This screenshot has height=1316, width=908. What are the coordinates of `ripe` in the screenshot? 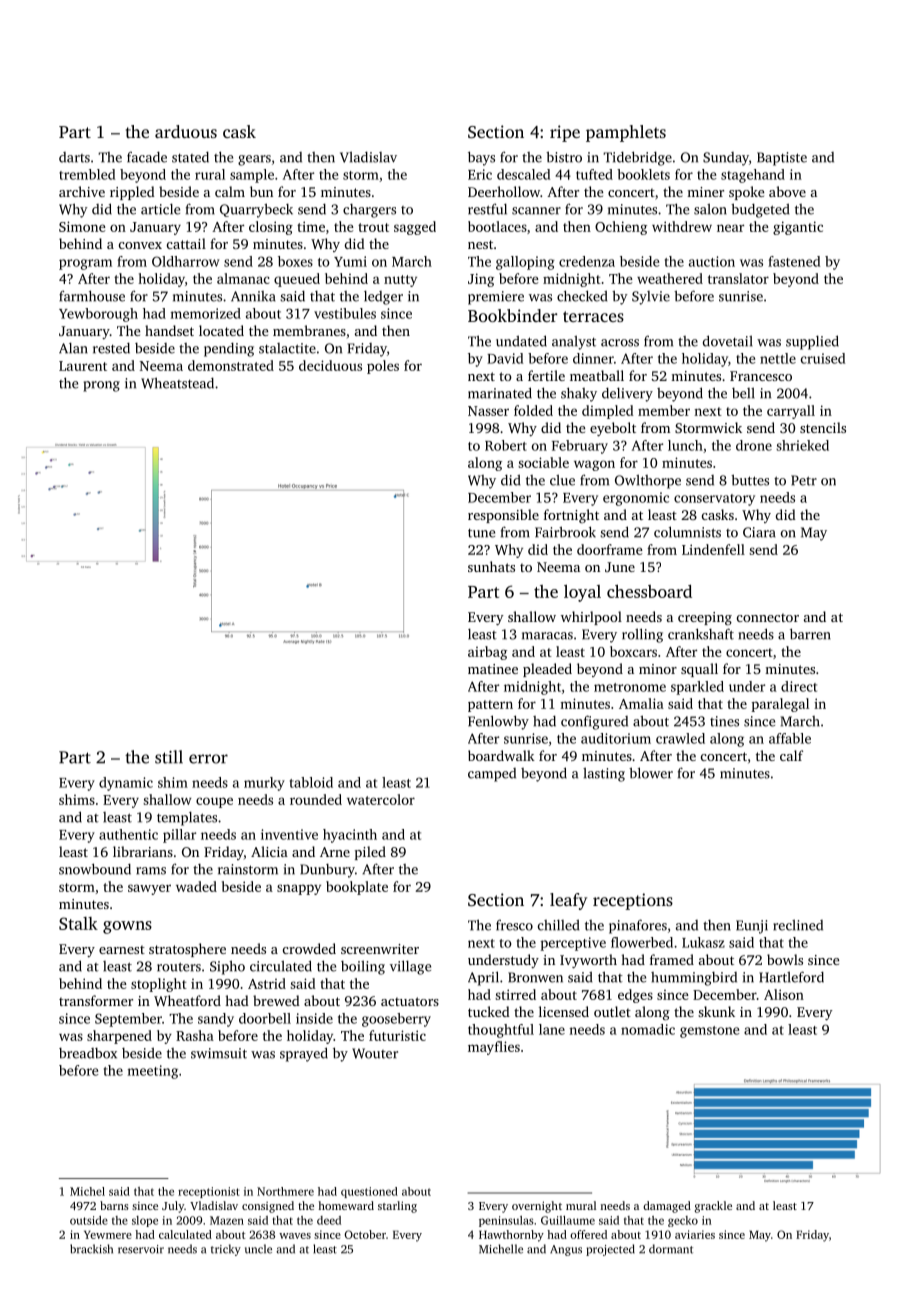 It's located at (565, 133).
